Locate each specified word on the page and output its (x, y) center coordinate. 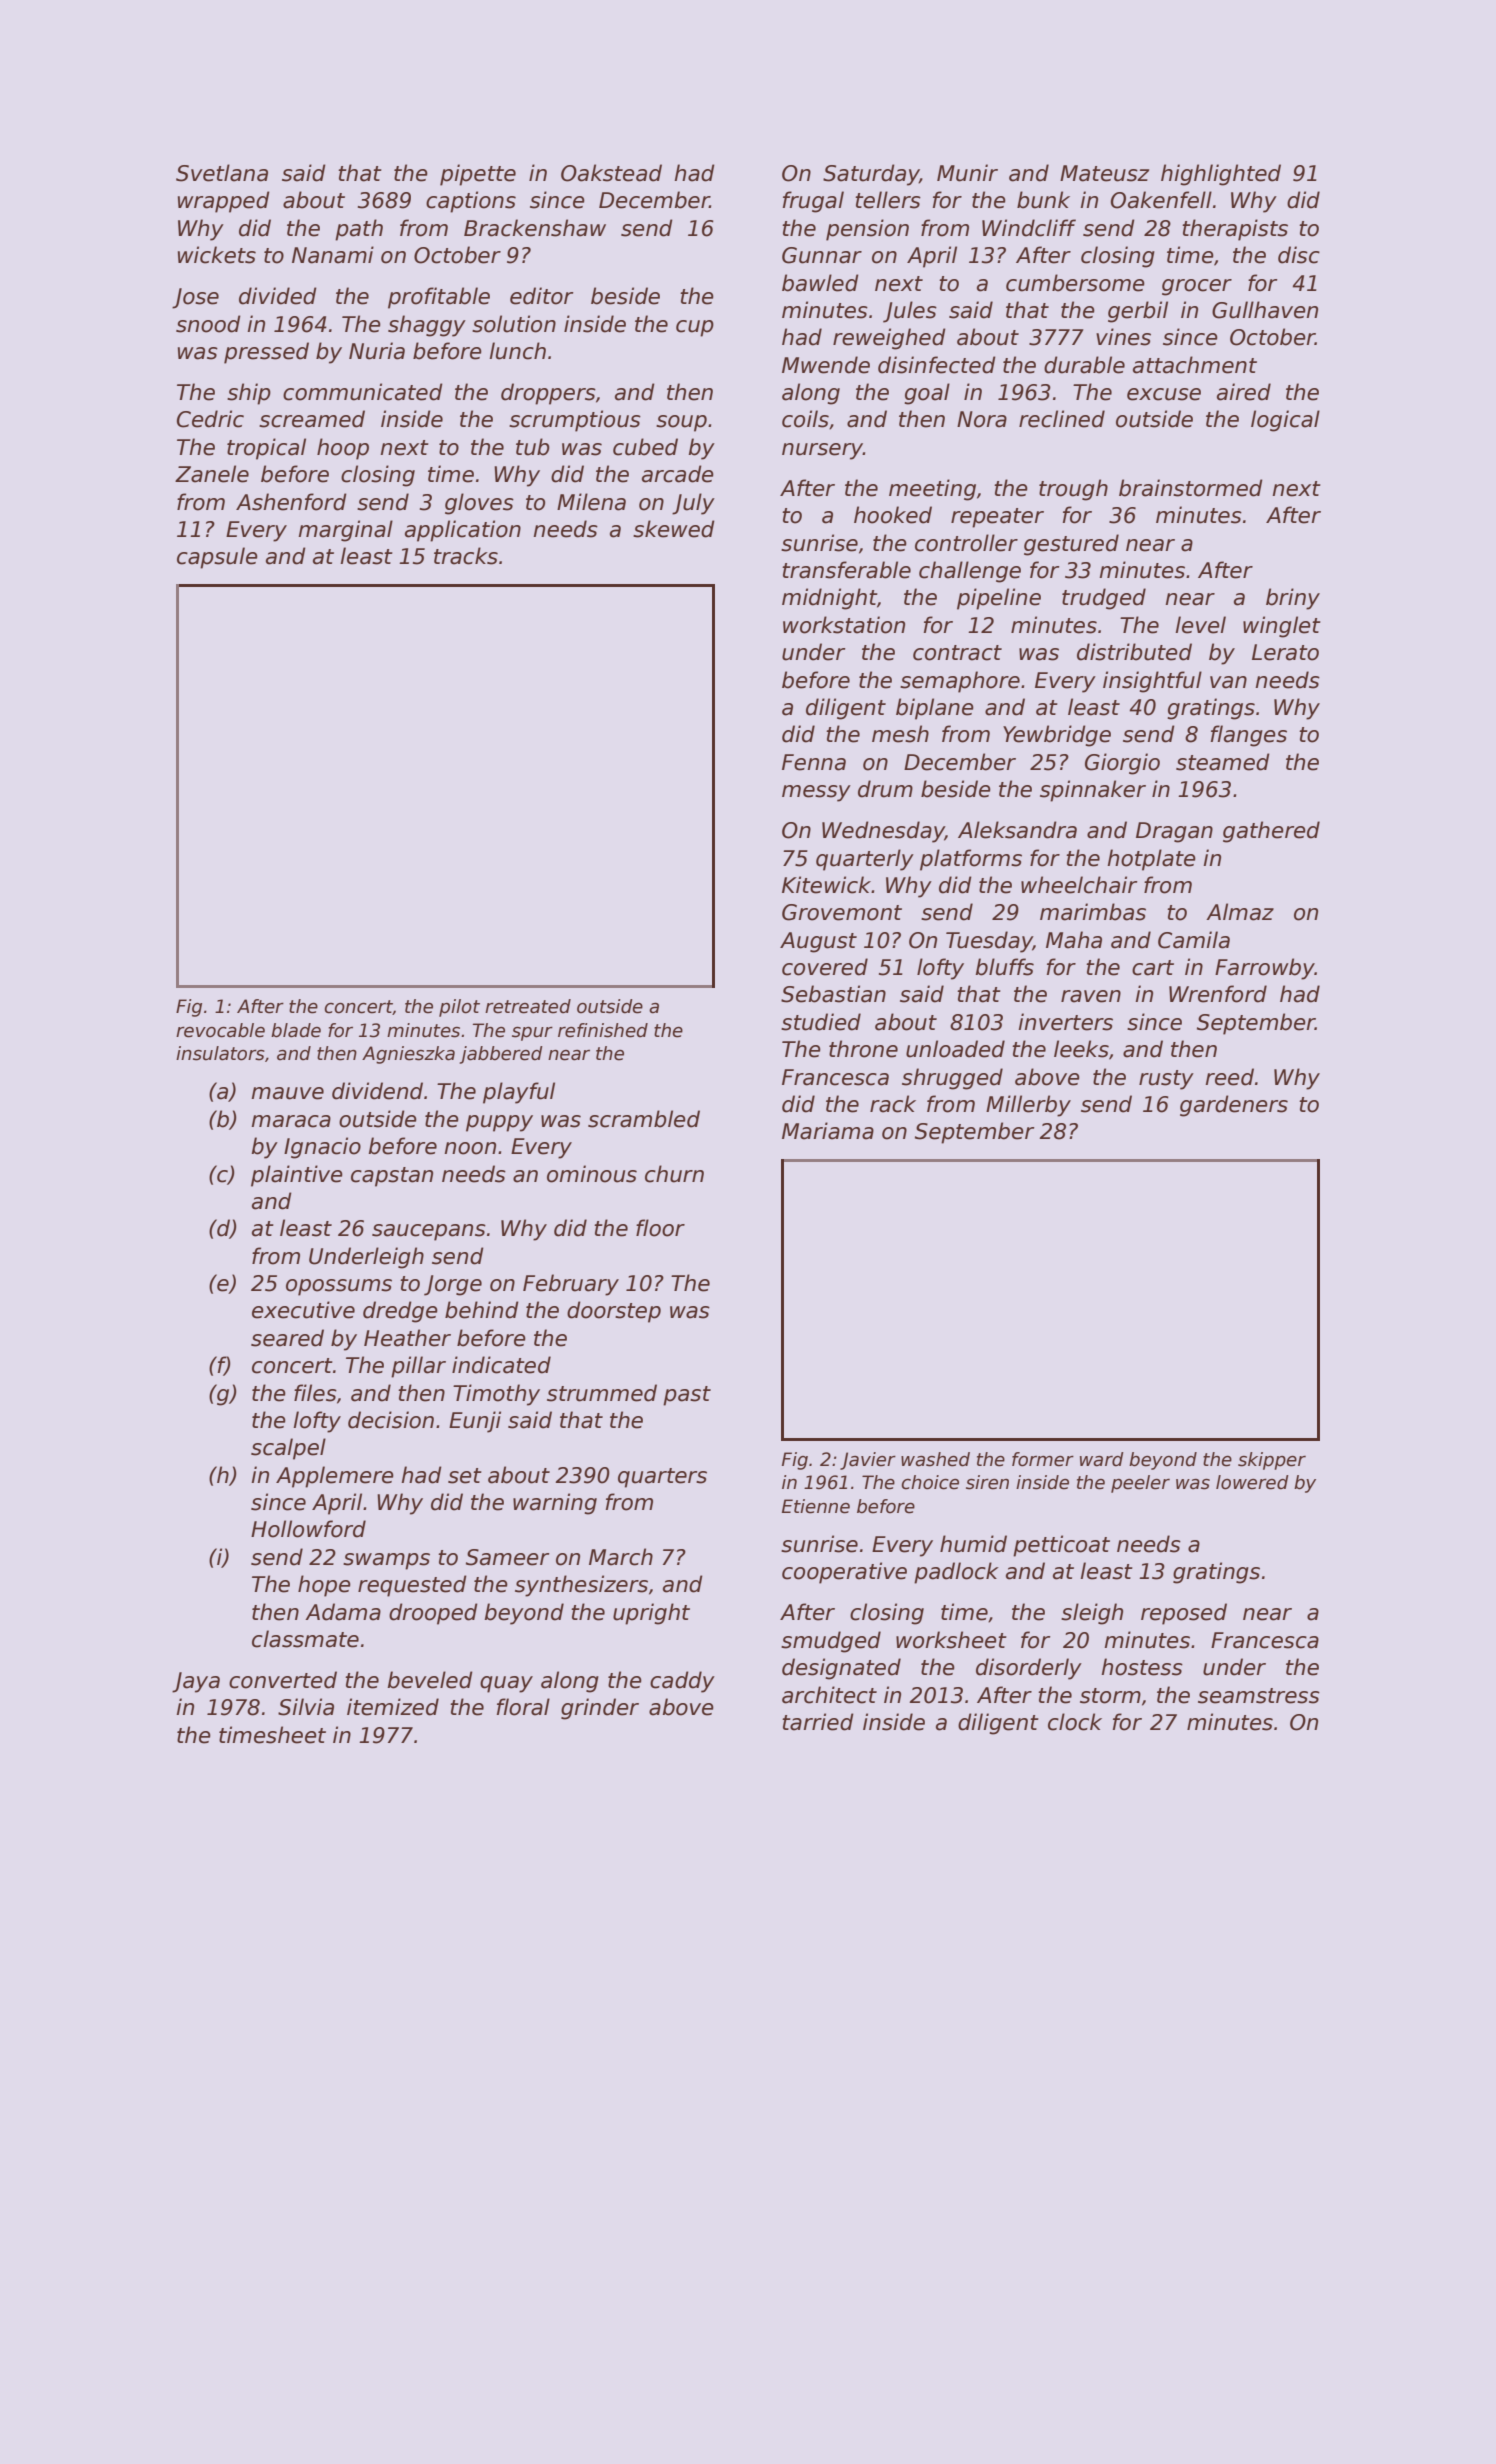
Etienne (816, 1506)
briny (1293, 599)
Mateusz (1104, 173)
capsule (217, 558)
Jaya (196, 1682)
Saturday (871, 175)
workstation (844, 625)
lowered (1252, 1482)
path (359, 230)
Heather (407, 1338)
